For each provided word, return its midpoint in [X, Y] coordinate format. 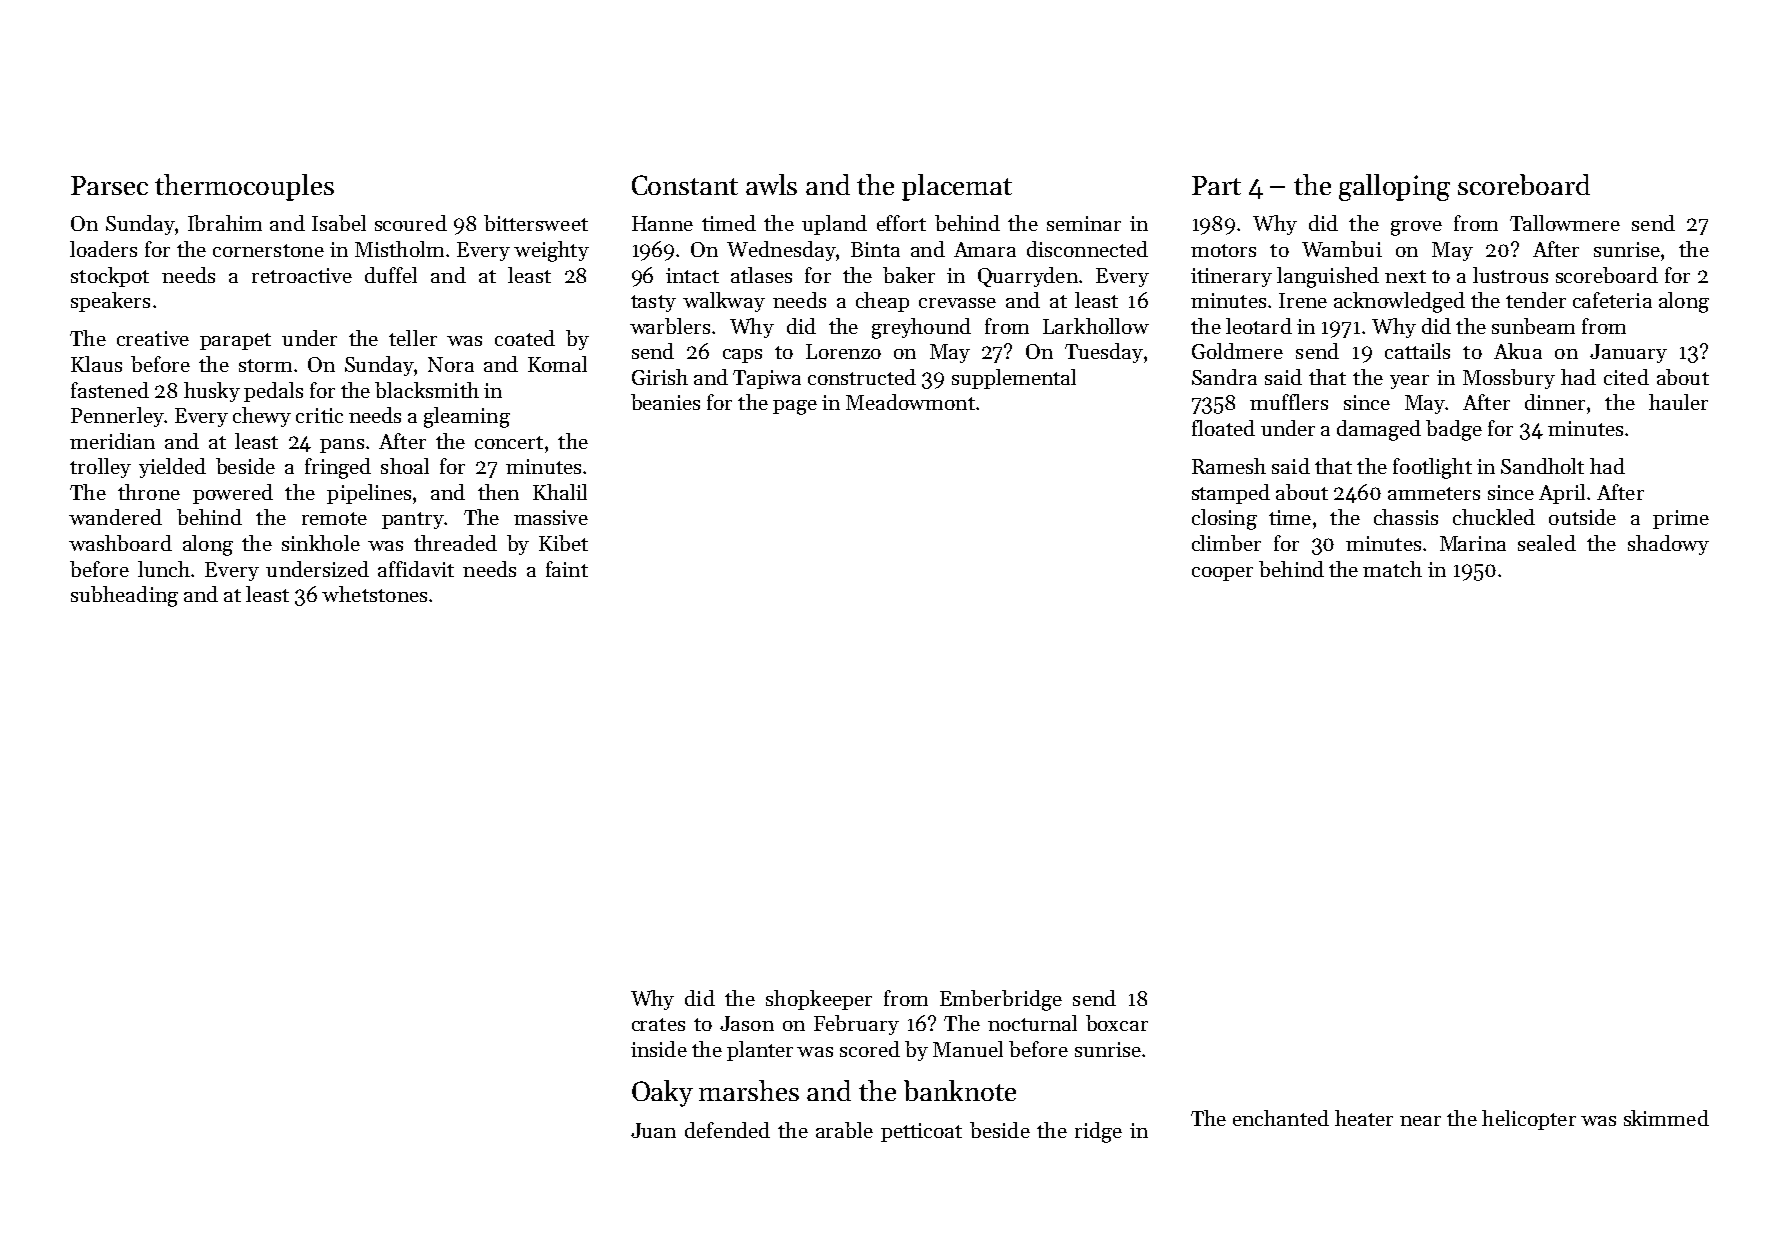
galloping [1394, 187]
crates [658, 1024]
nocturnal [1032, 1023]
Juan [653, 1130]
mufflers [1289, 402]
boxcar [1117, 1023]
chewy [262, 417]
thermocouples [244, 187]
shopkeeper [819, 1000]
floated [1223, 428]
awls [771, 184]
